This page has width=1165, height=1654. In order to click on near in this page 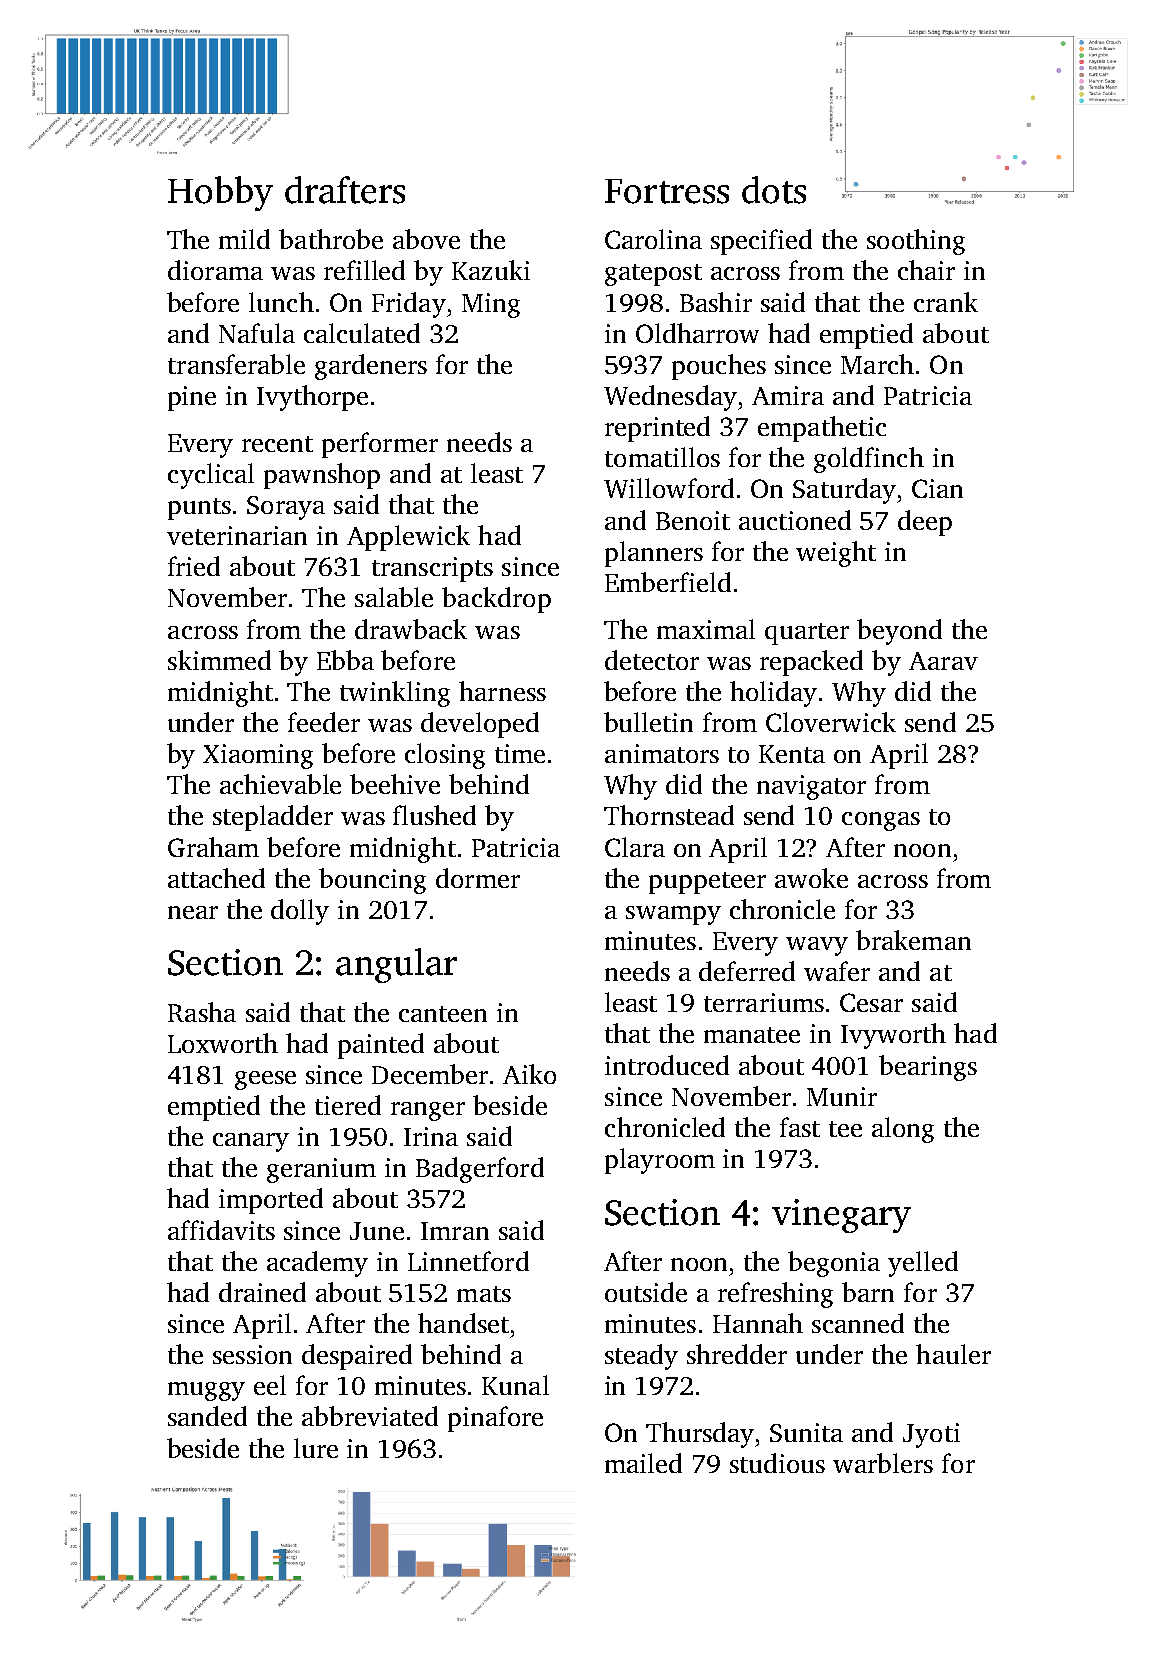, I will do `click(193, 912)`.
